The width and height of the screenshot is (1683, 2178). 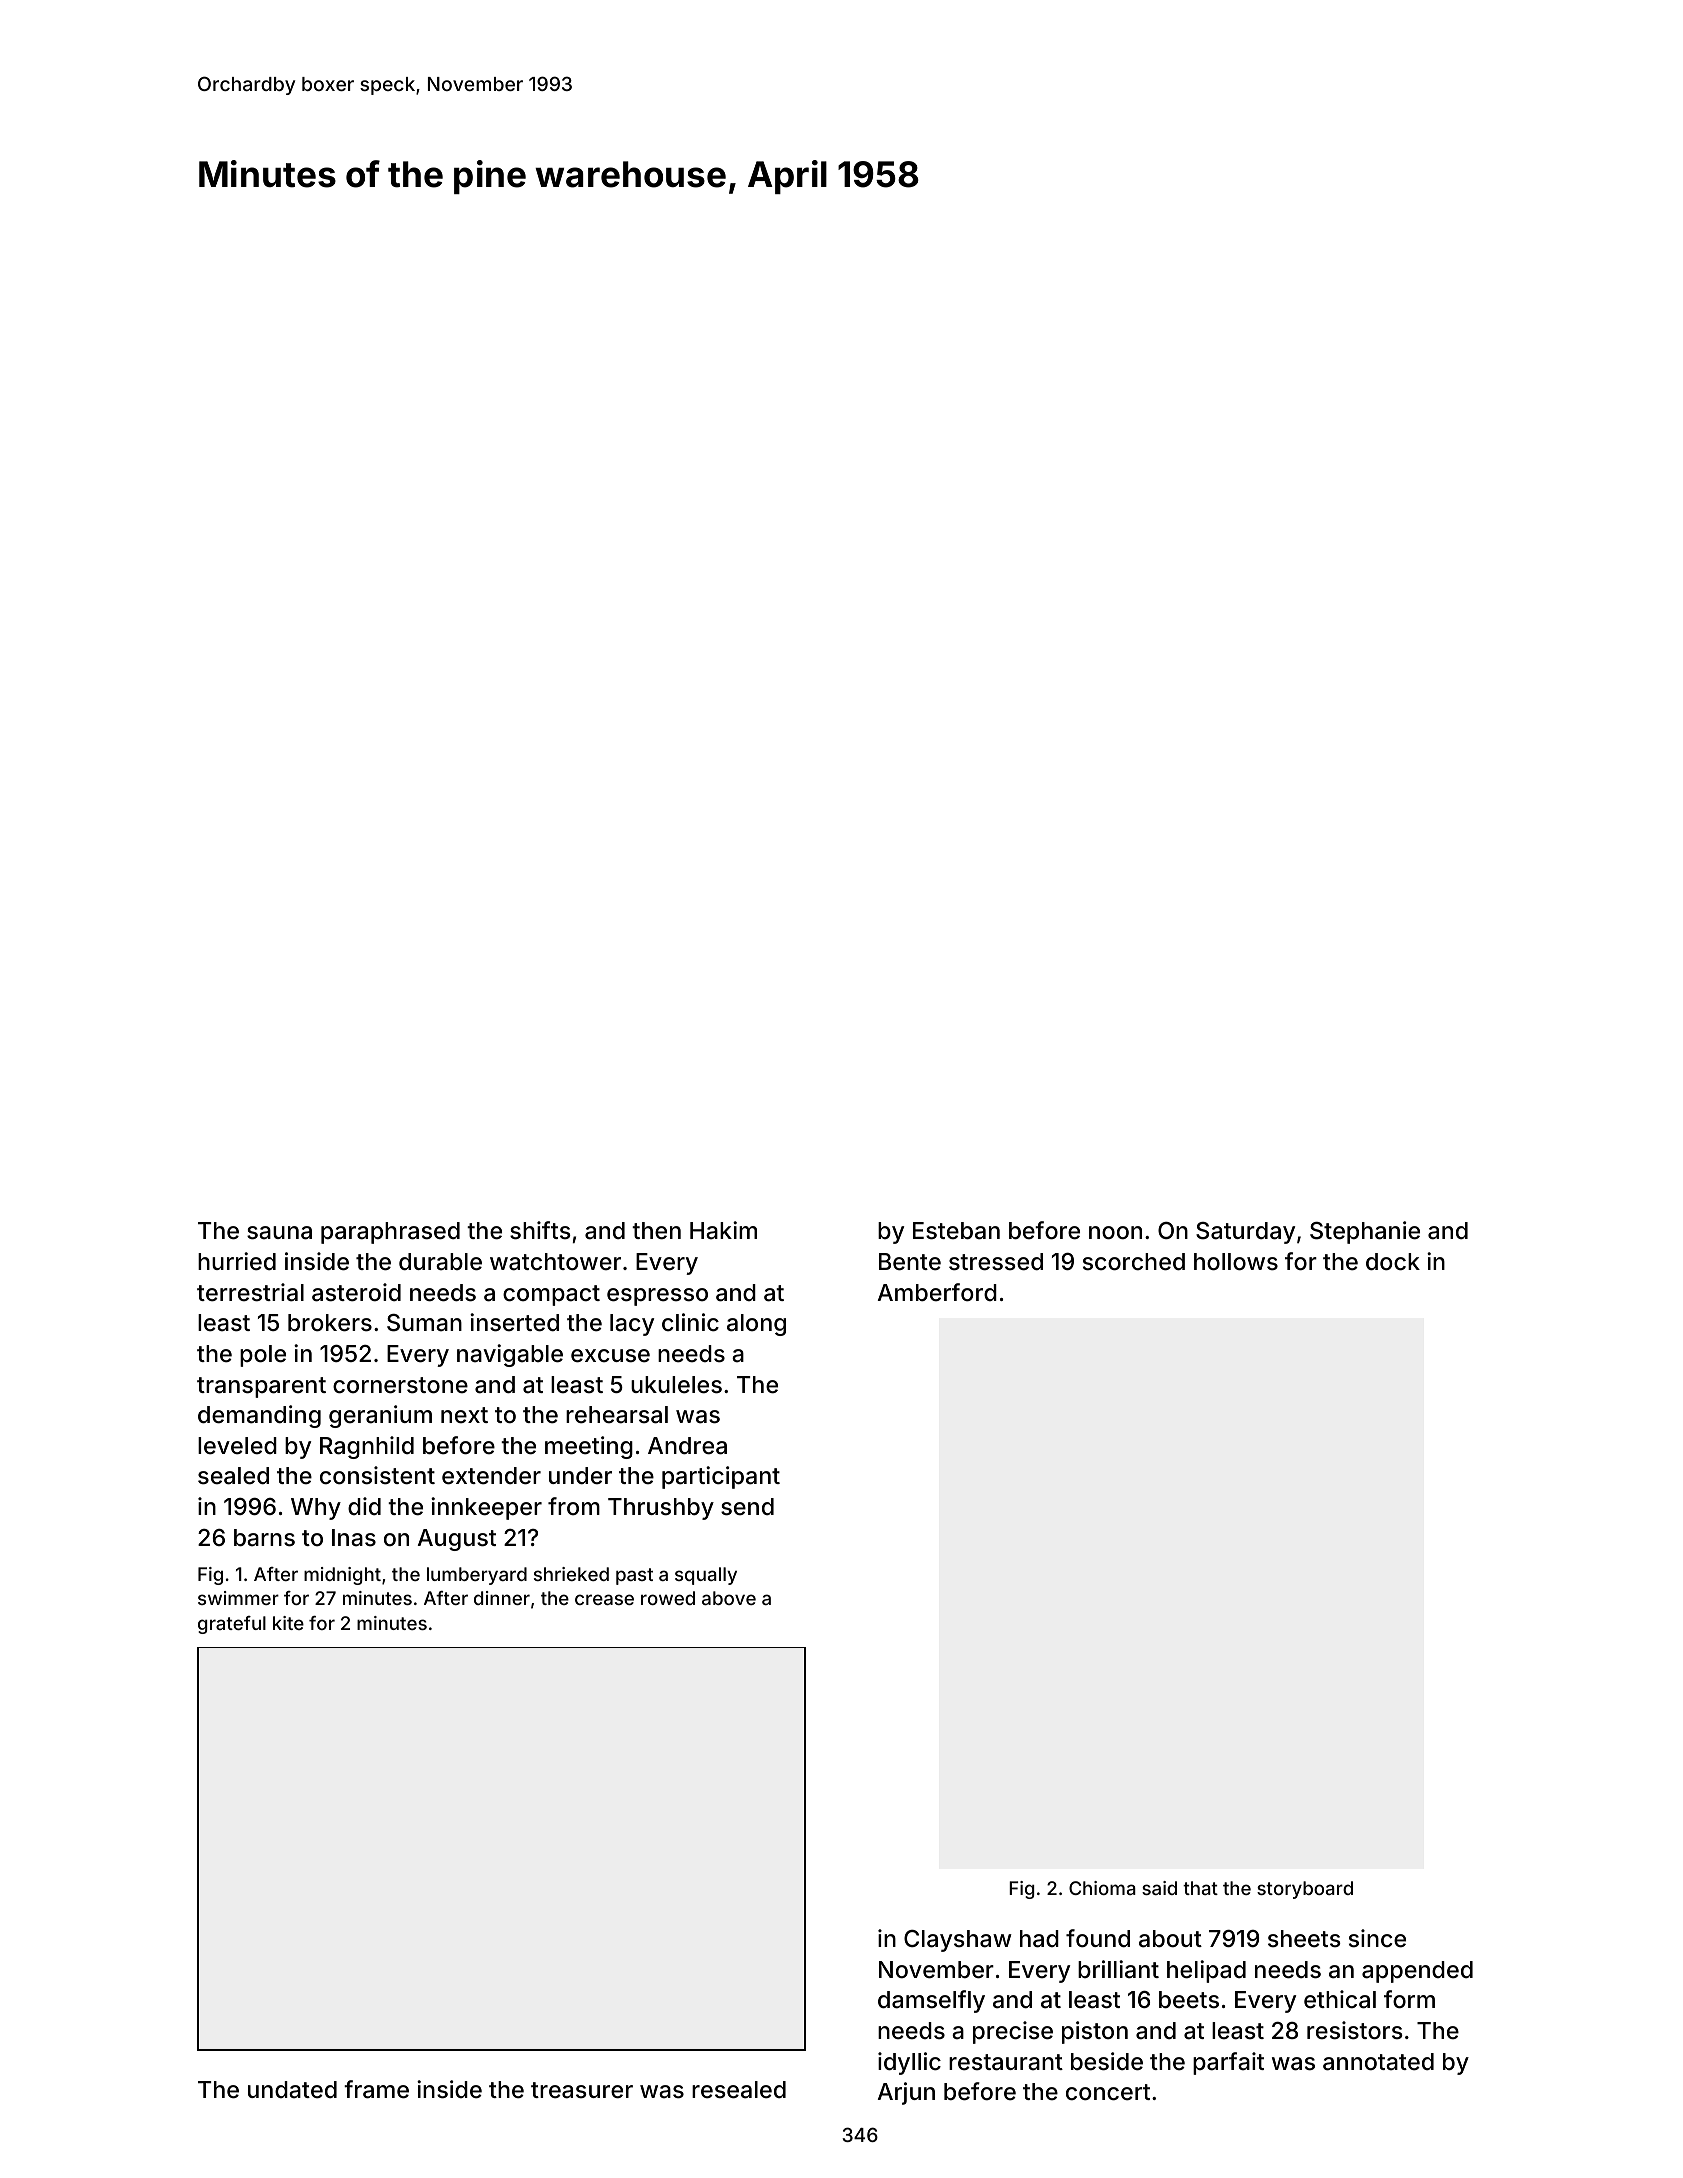 I want to click on squally, so click(x=706, y=1576).
